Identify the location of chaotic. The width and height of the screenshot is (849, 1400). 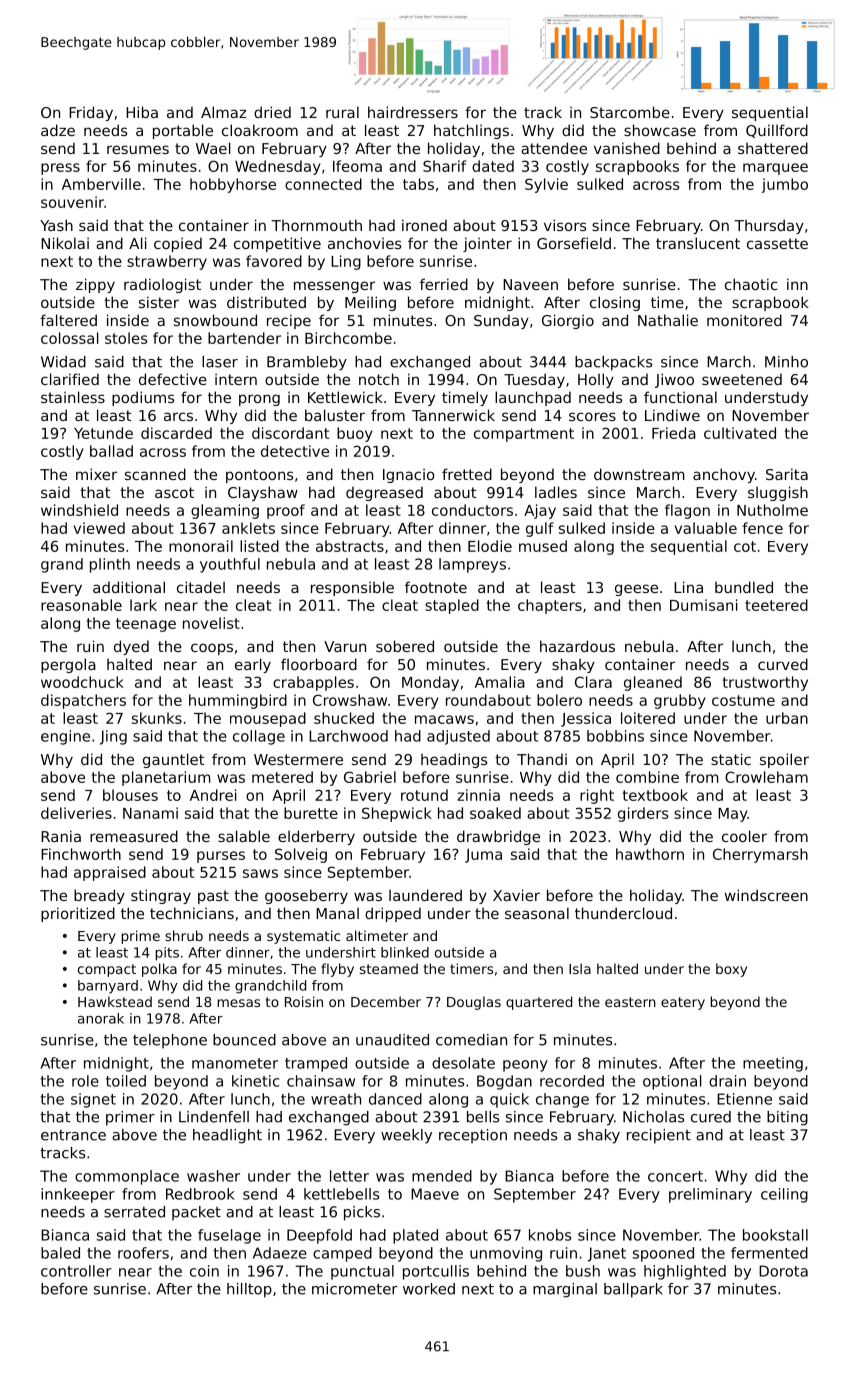
(751, 284).
